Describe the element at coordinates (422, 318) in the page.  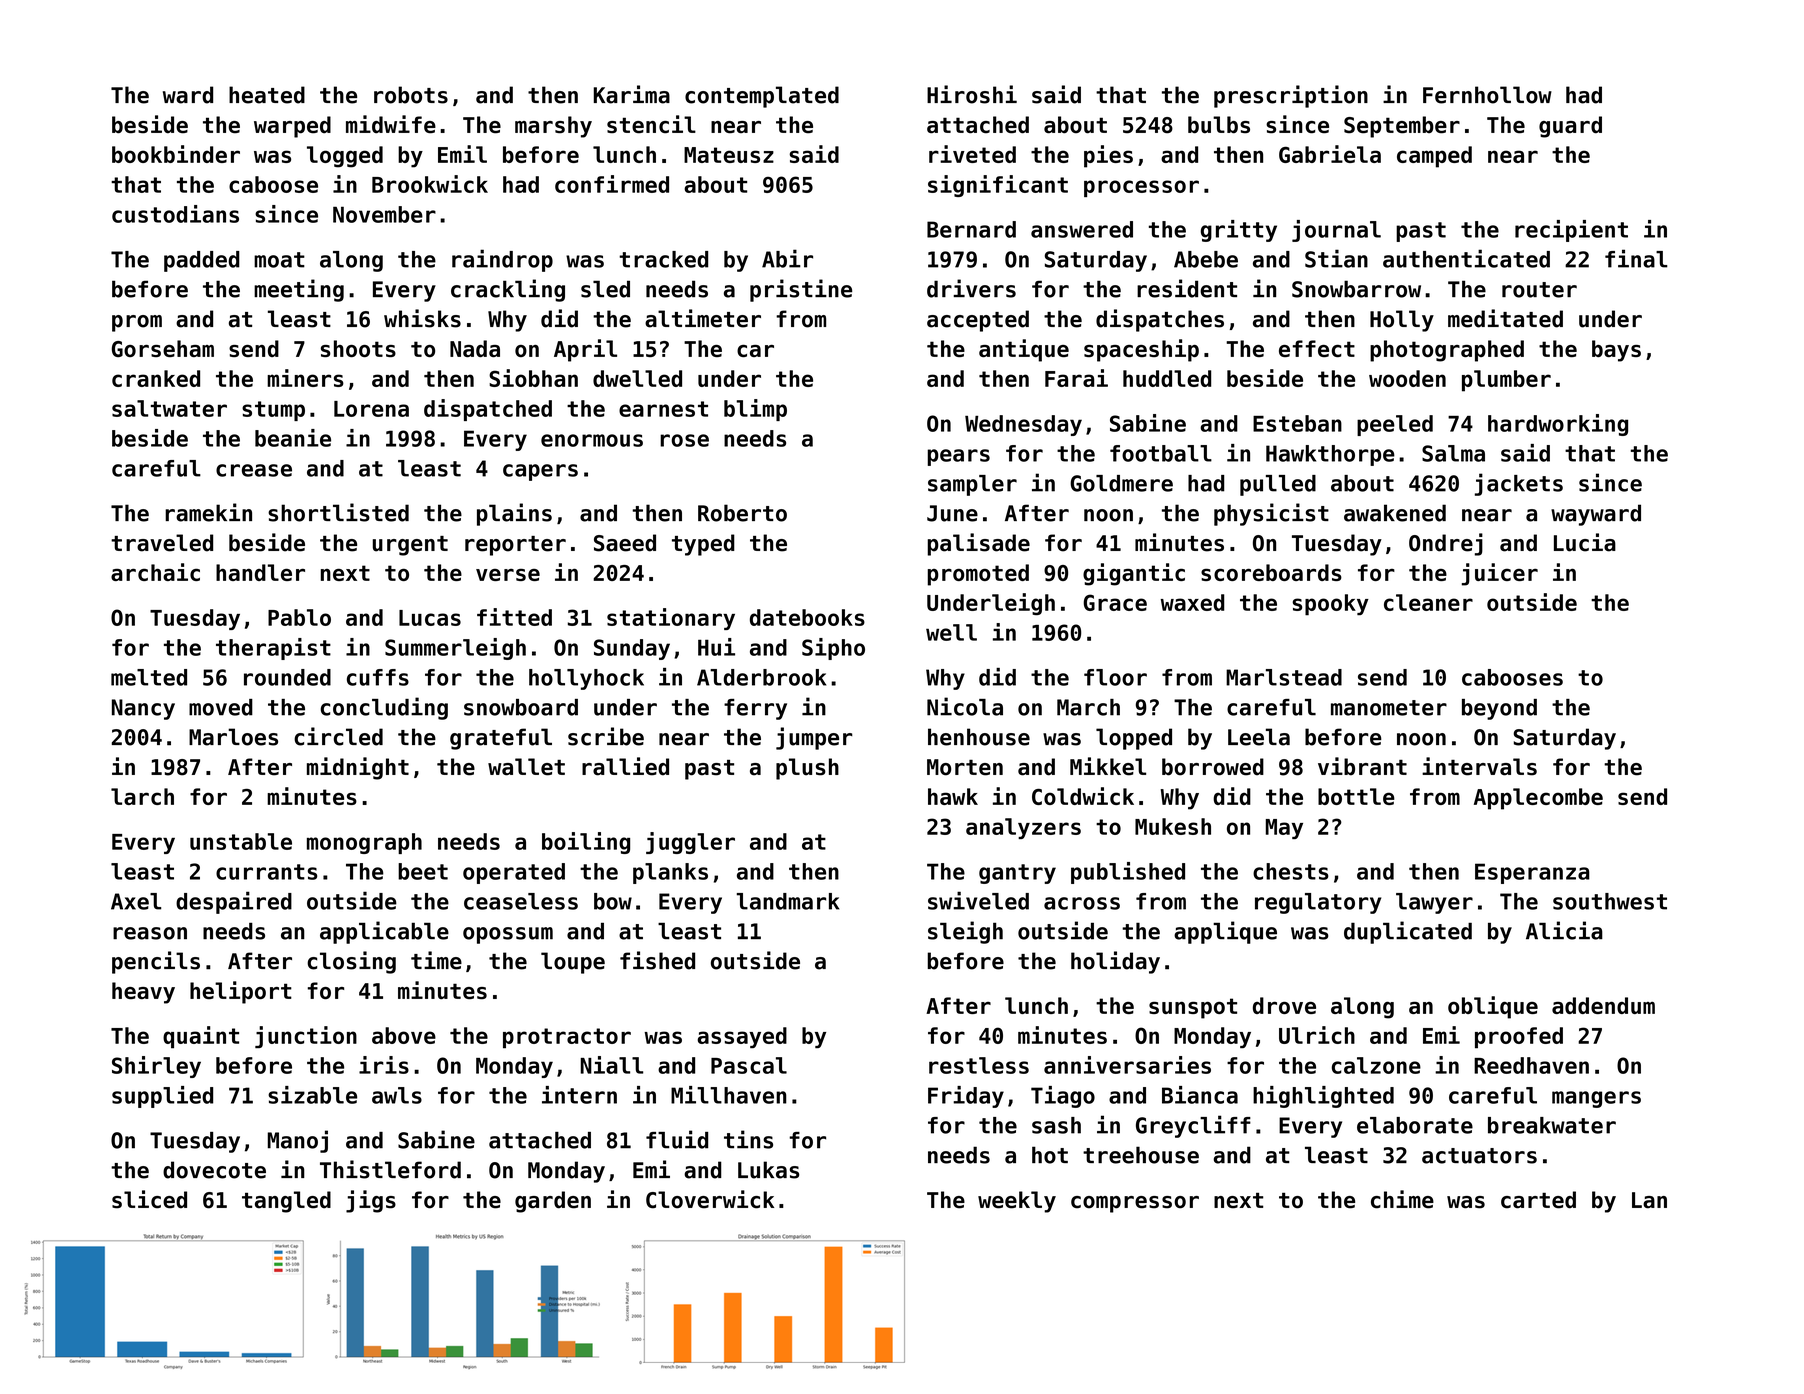
I see `whisks` at that location.
